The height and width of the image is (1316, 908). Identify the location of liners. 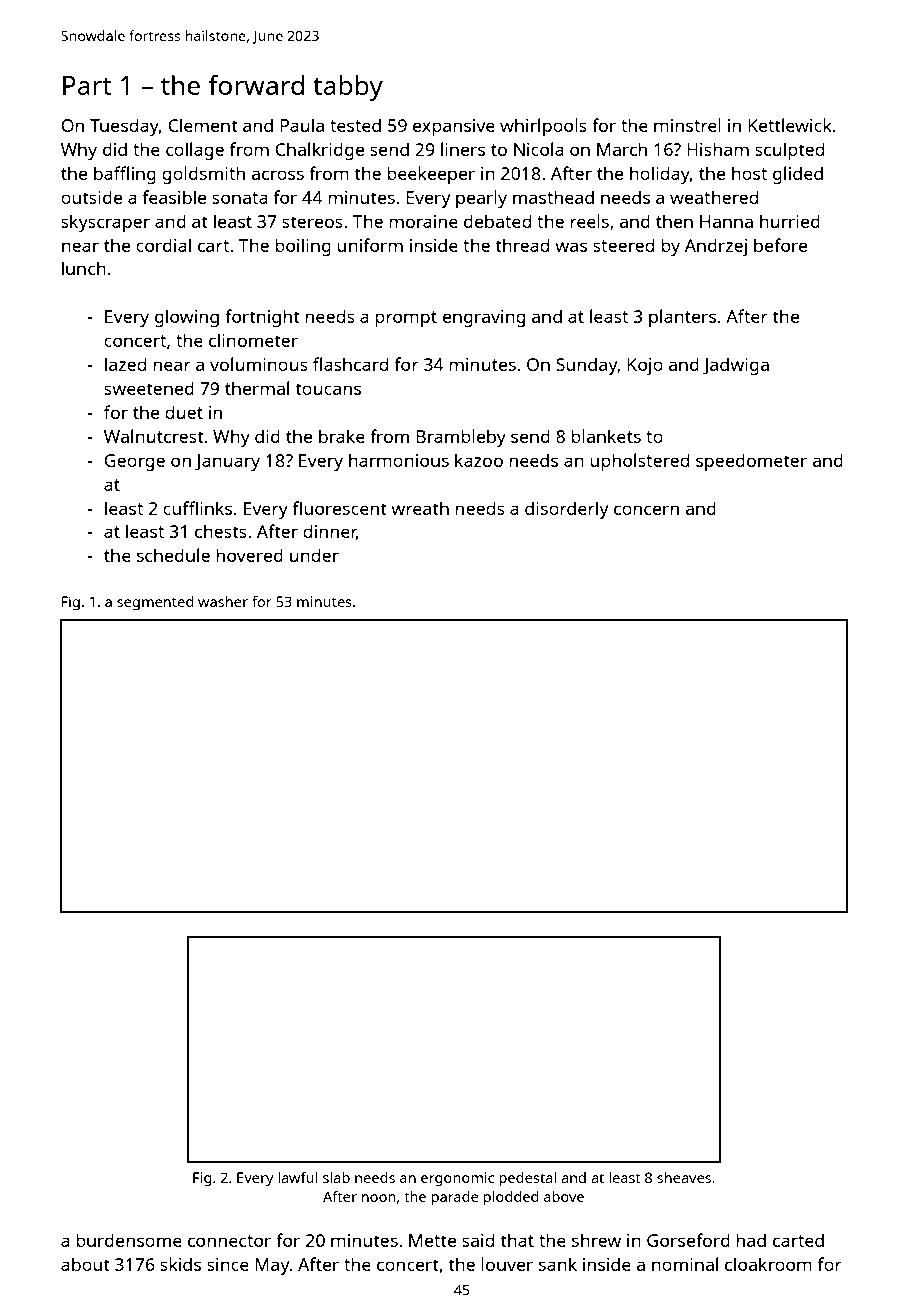
(463, 149).
